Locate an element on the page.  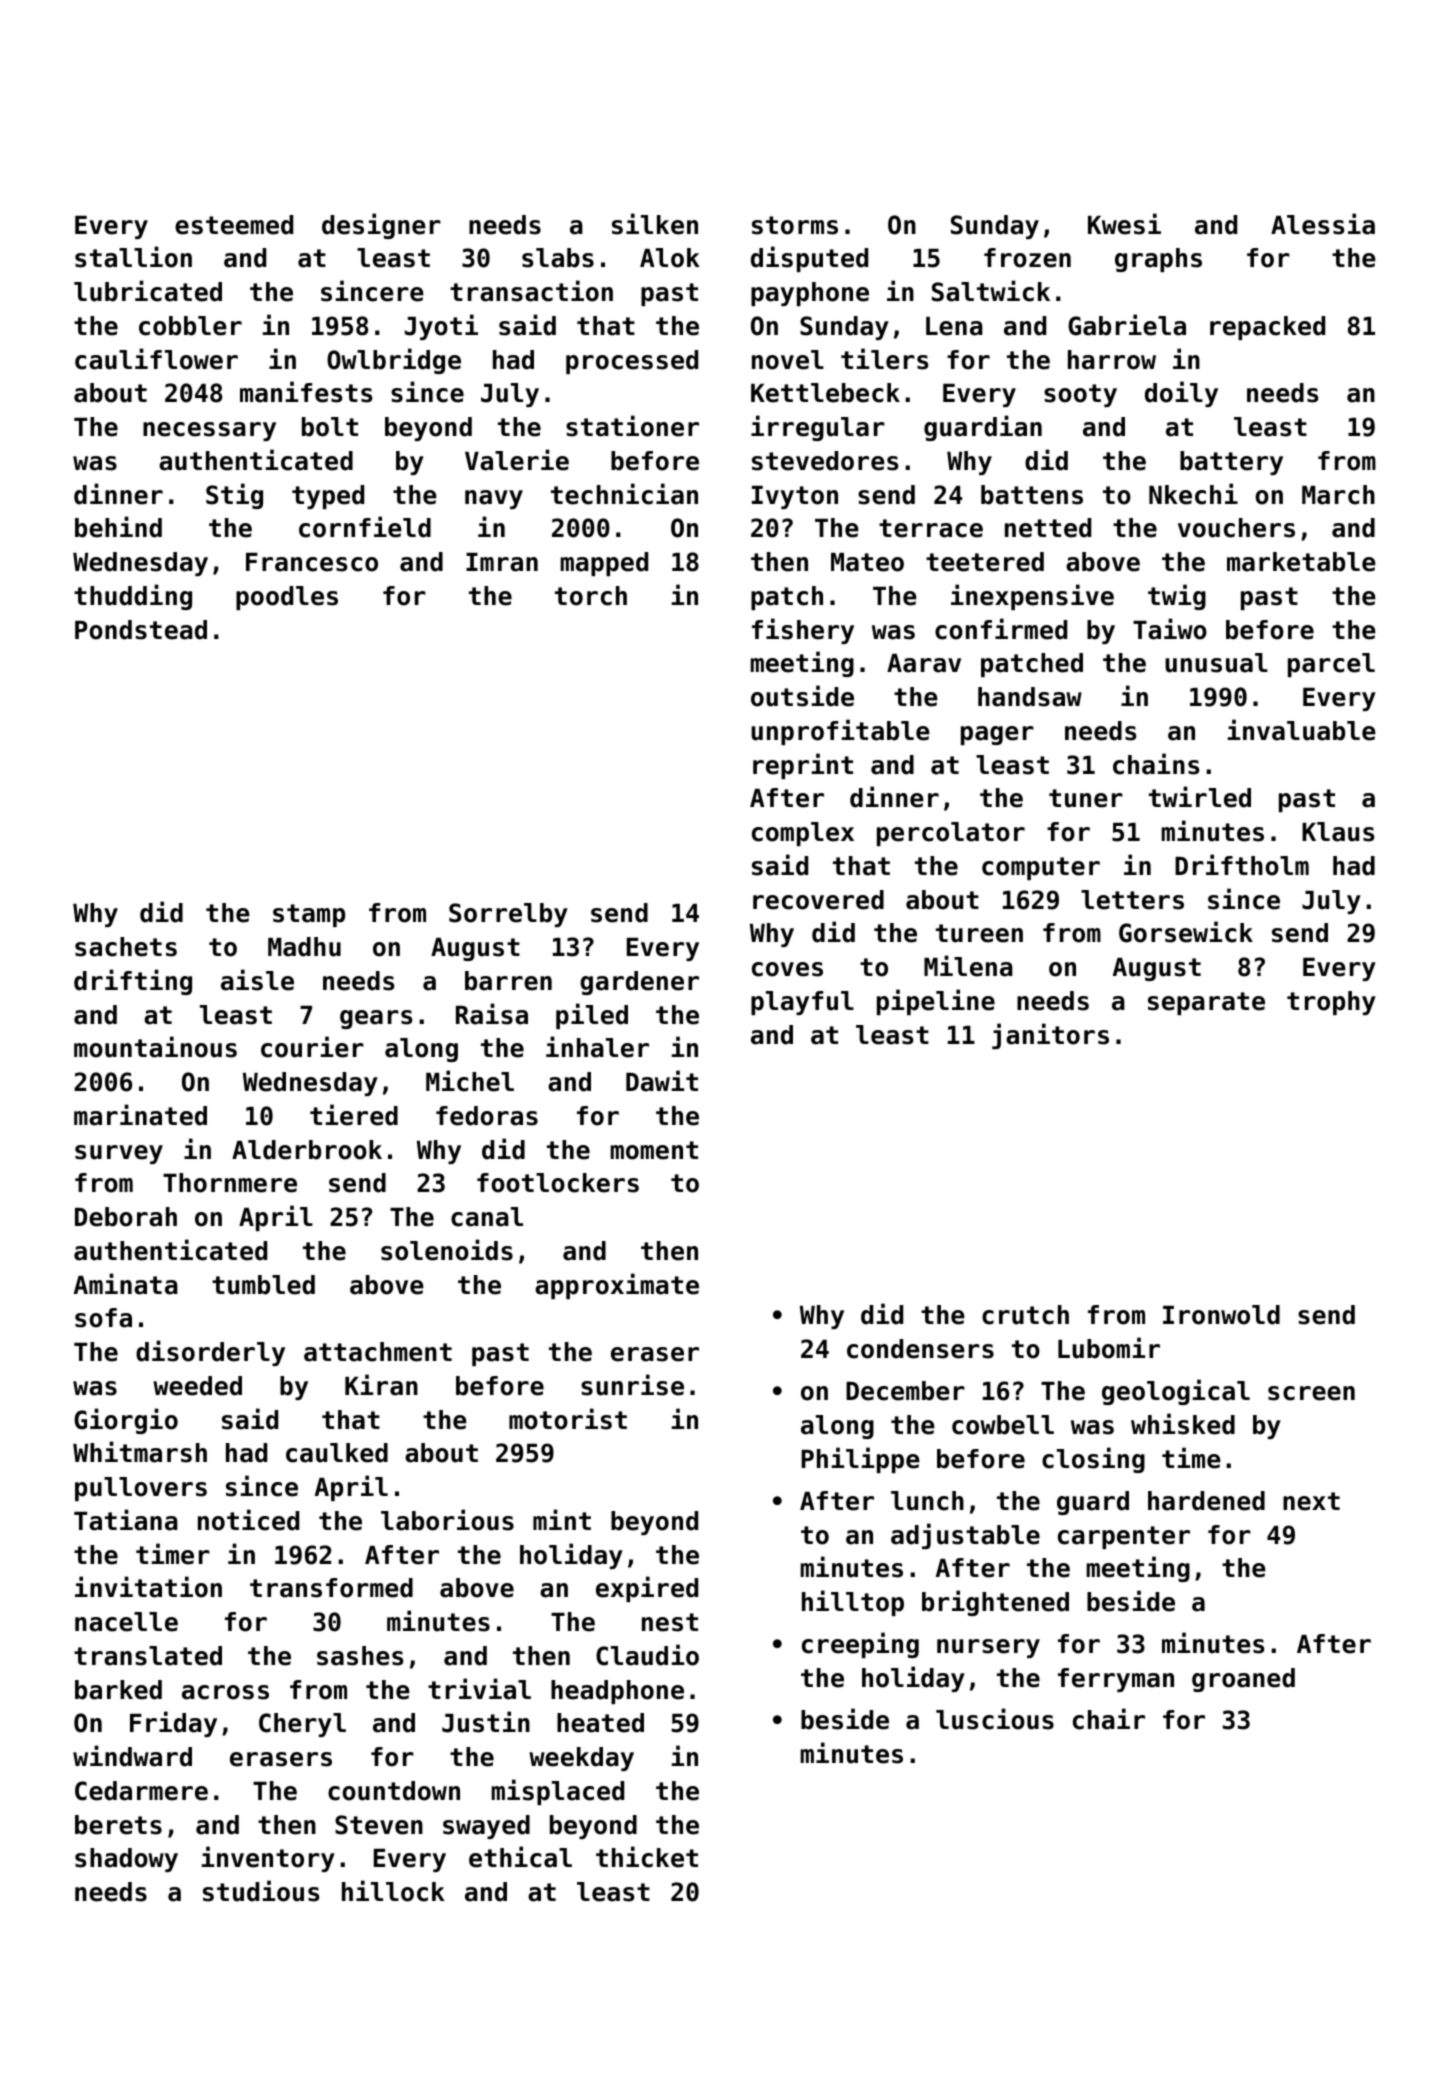
Kettlebeck is located at coordinates (825, 393).
